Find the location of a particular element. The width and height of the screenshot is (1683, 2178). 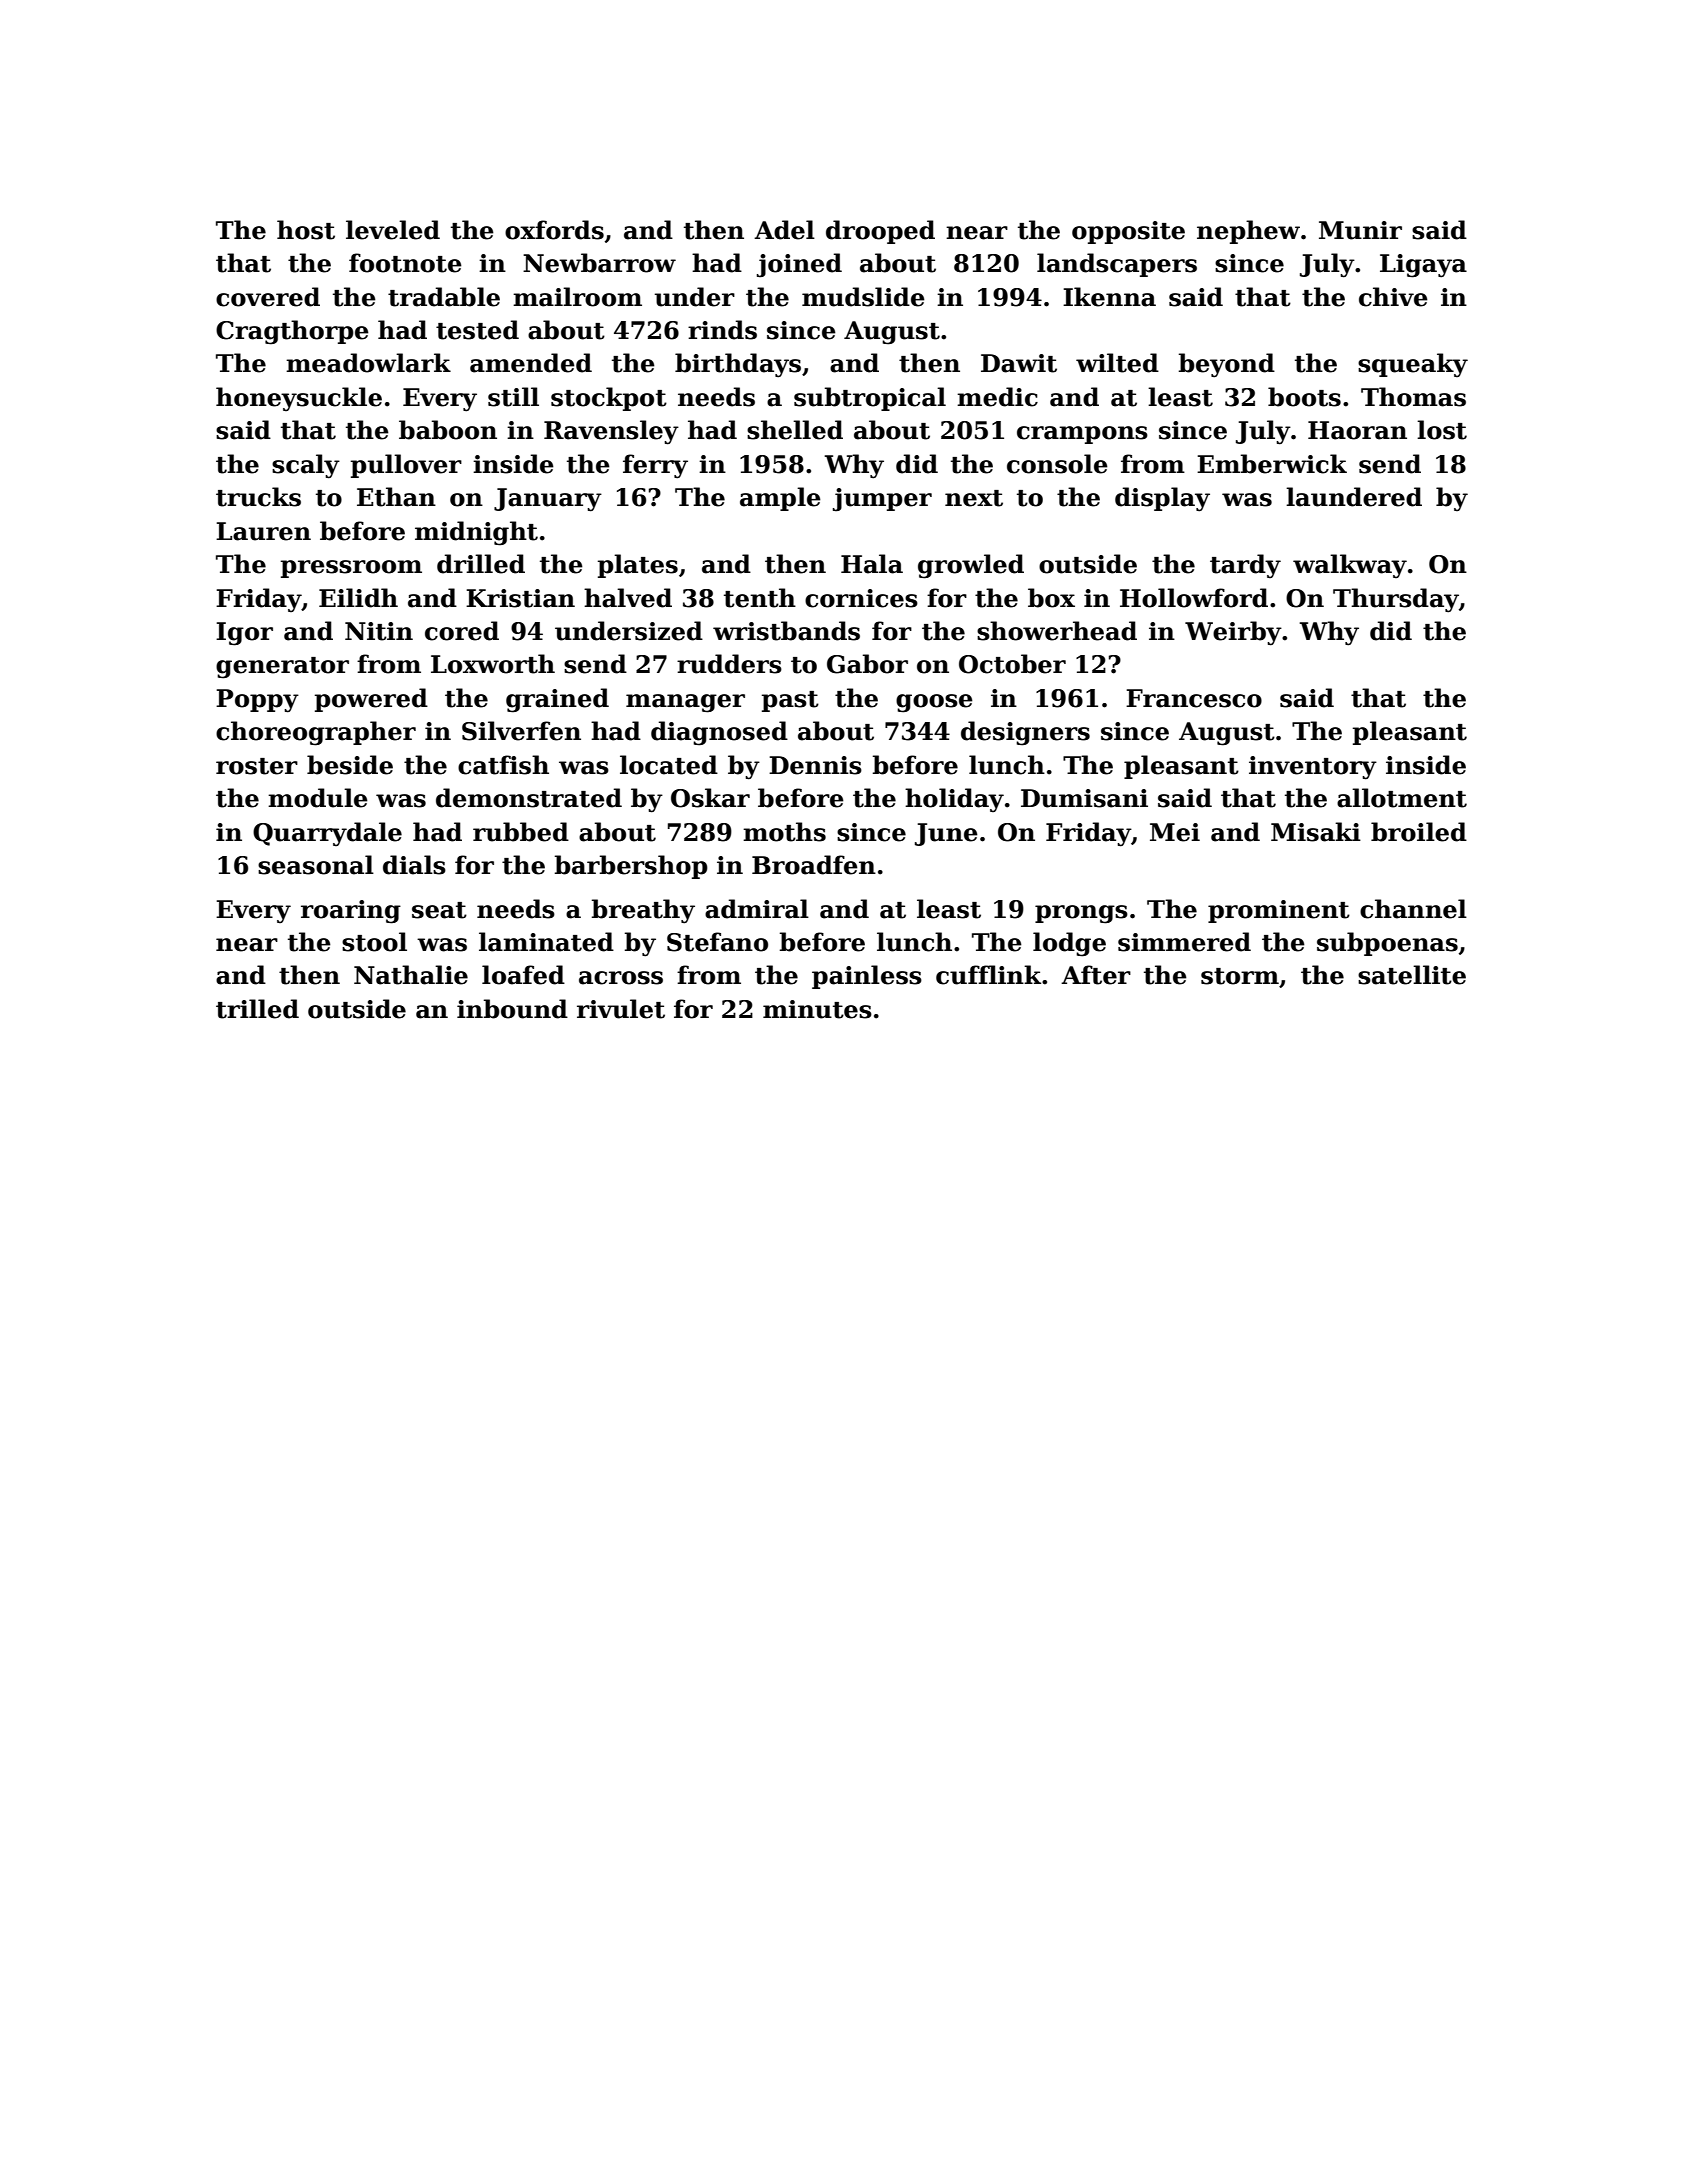

Quarrydale is located at coordinates (327, 834).
